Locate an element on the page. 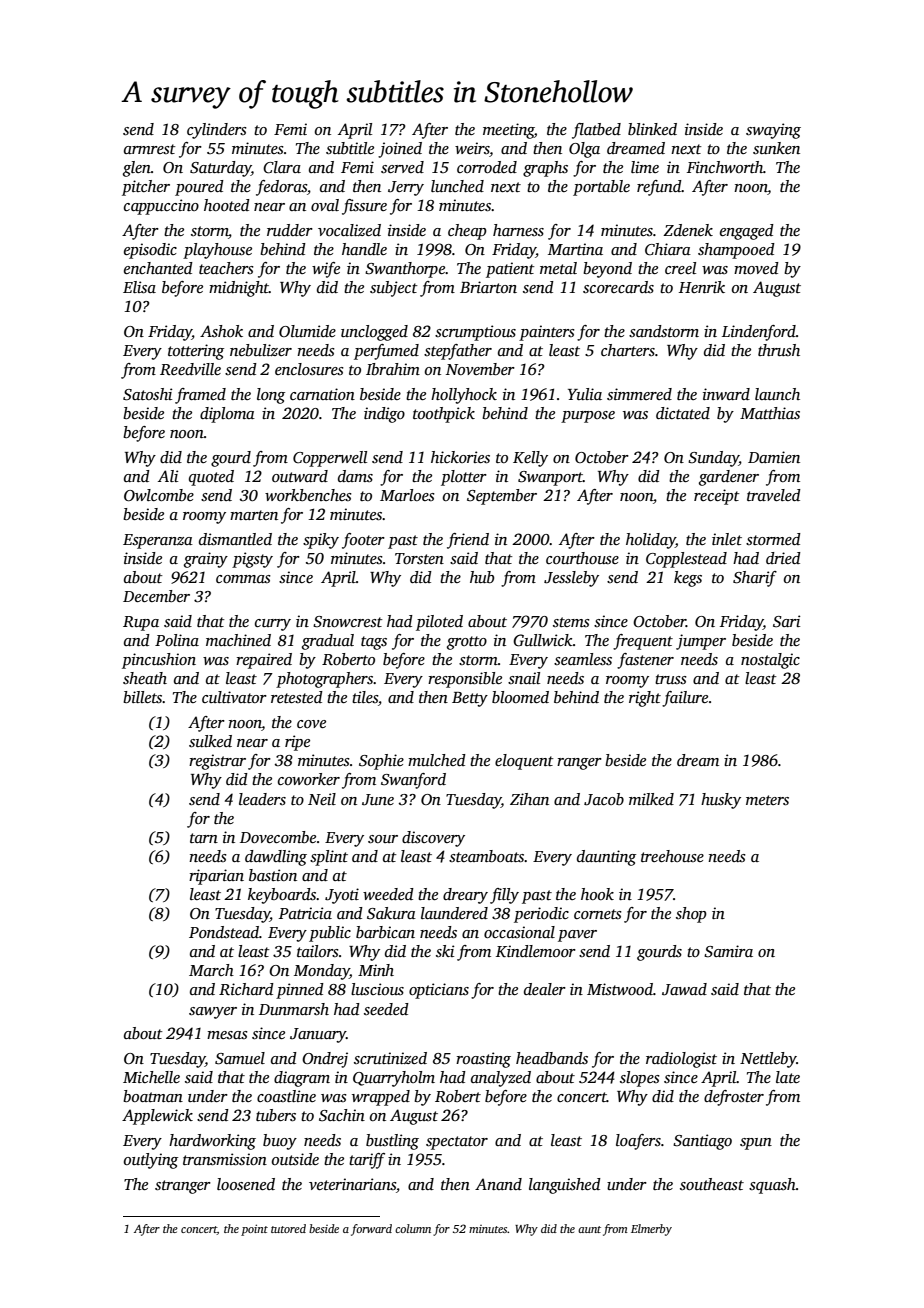  stepfather is located at coordinates (458, 352).
